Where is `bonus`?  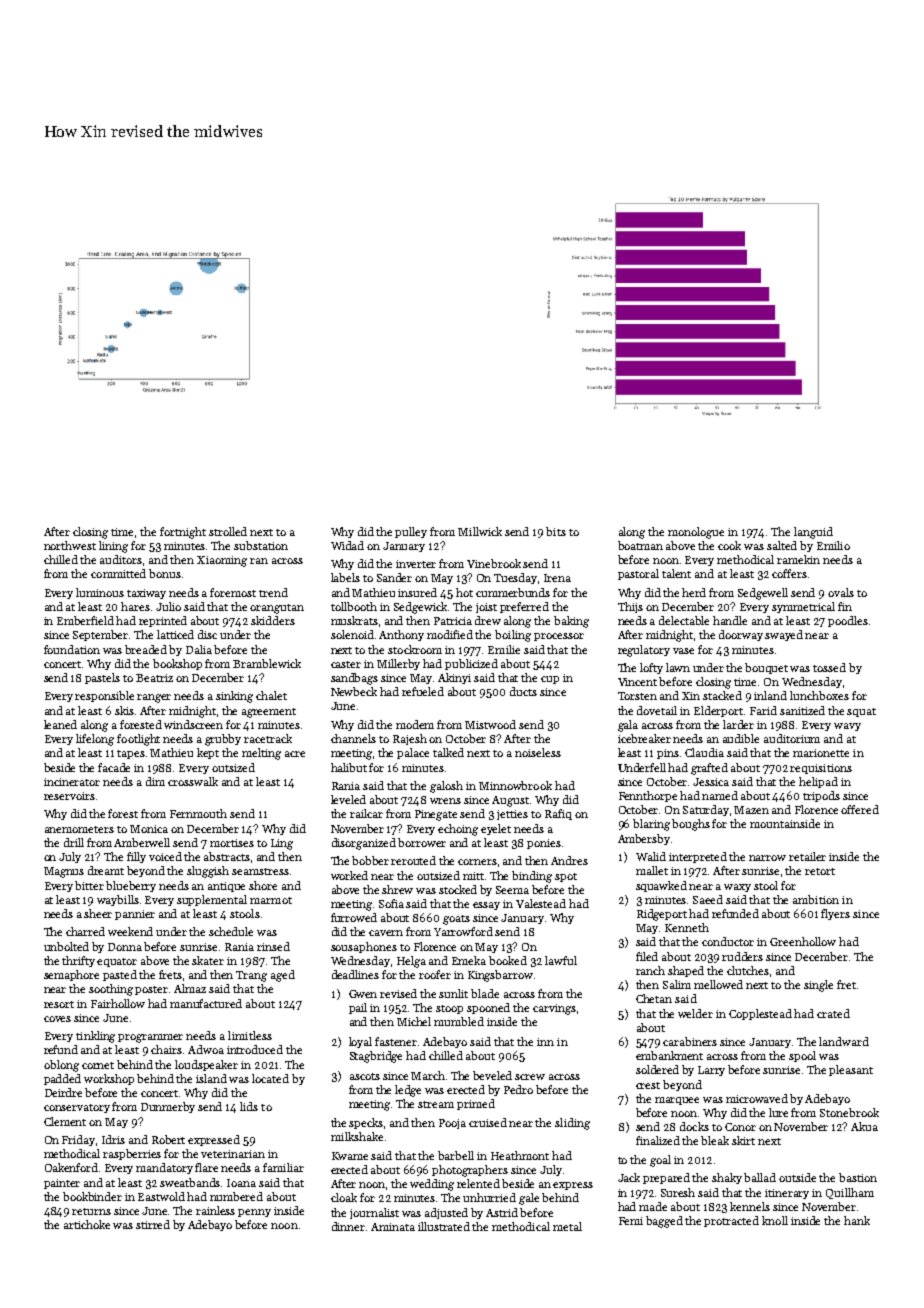 bonus is located at coordinates (165, 573).
